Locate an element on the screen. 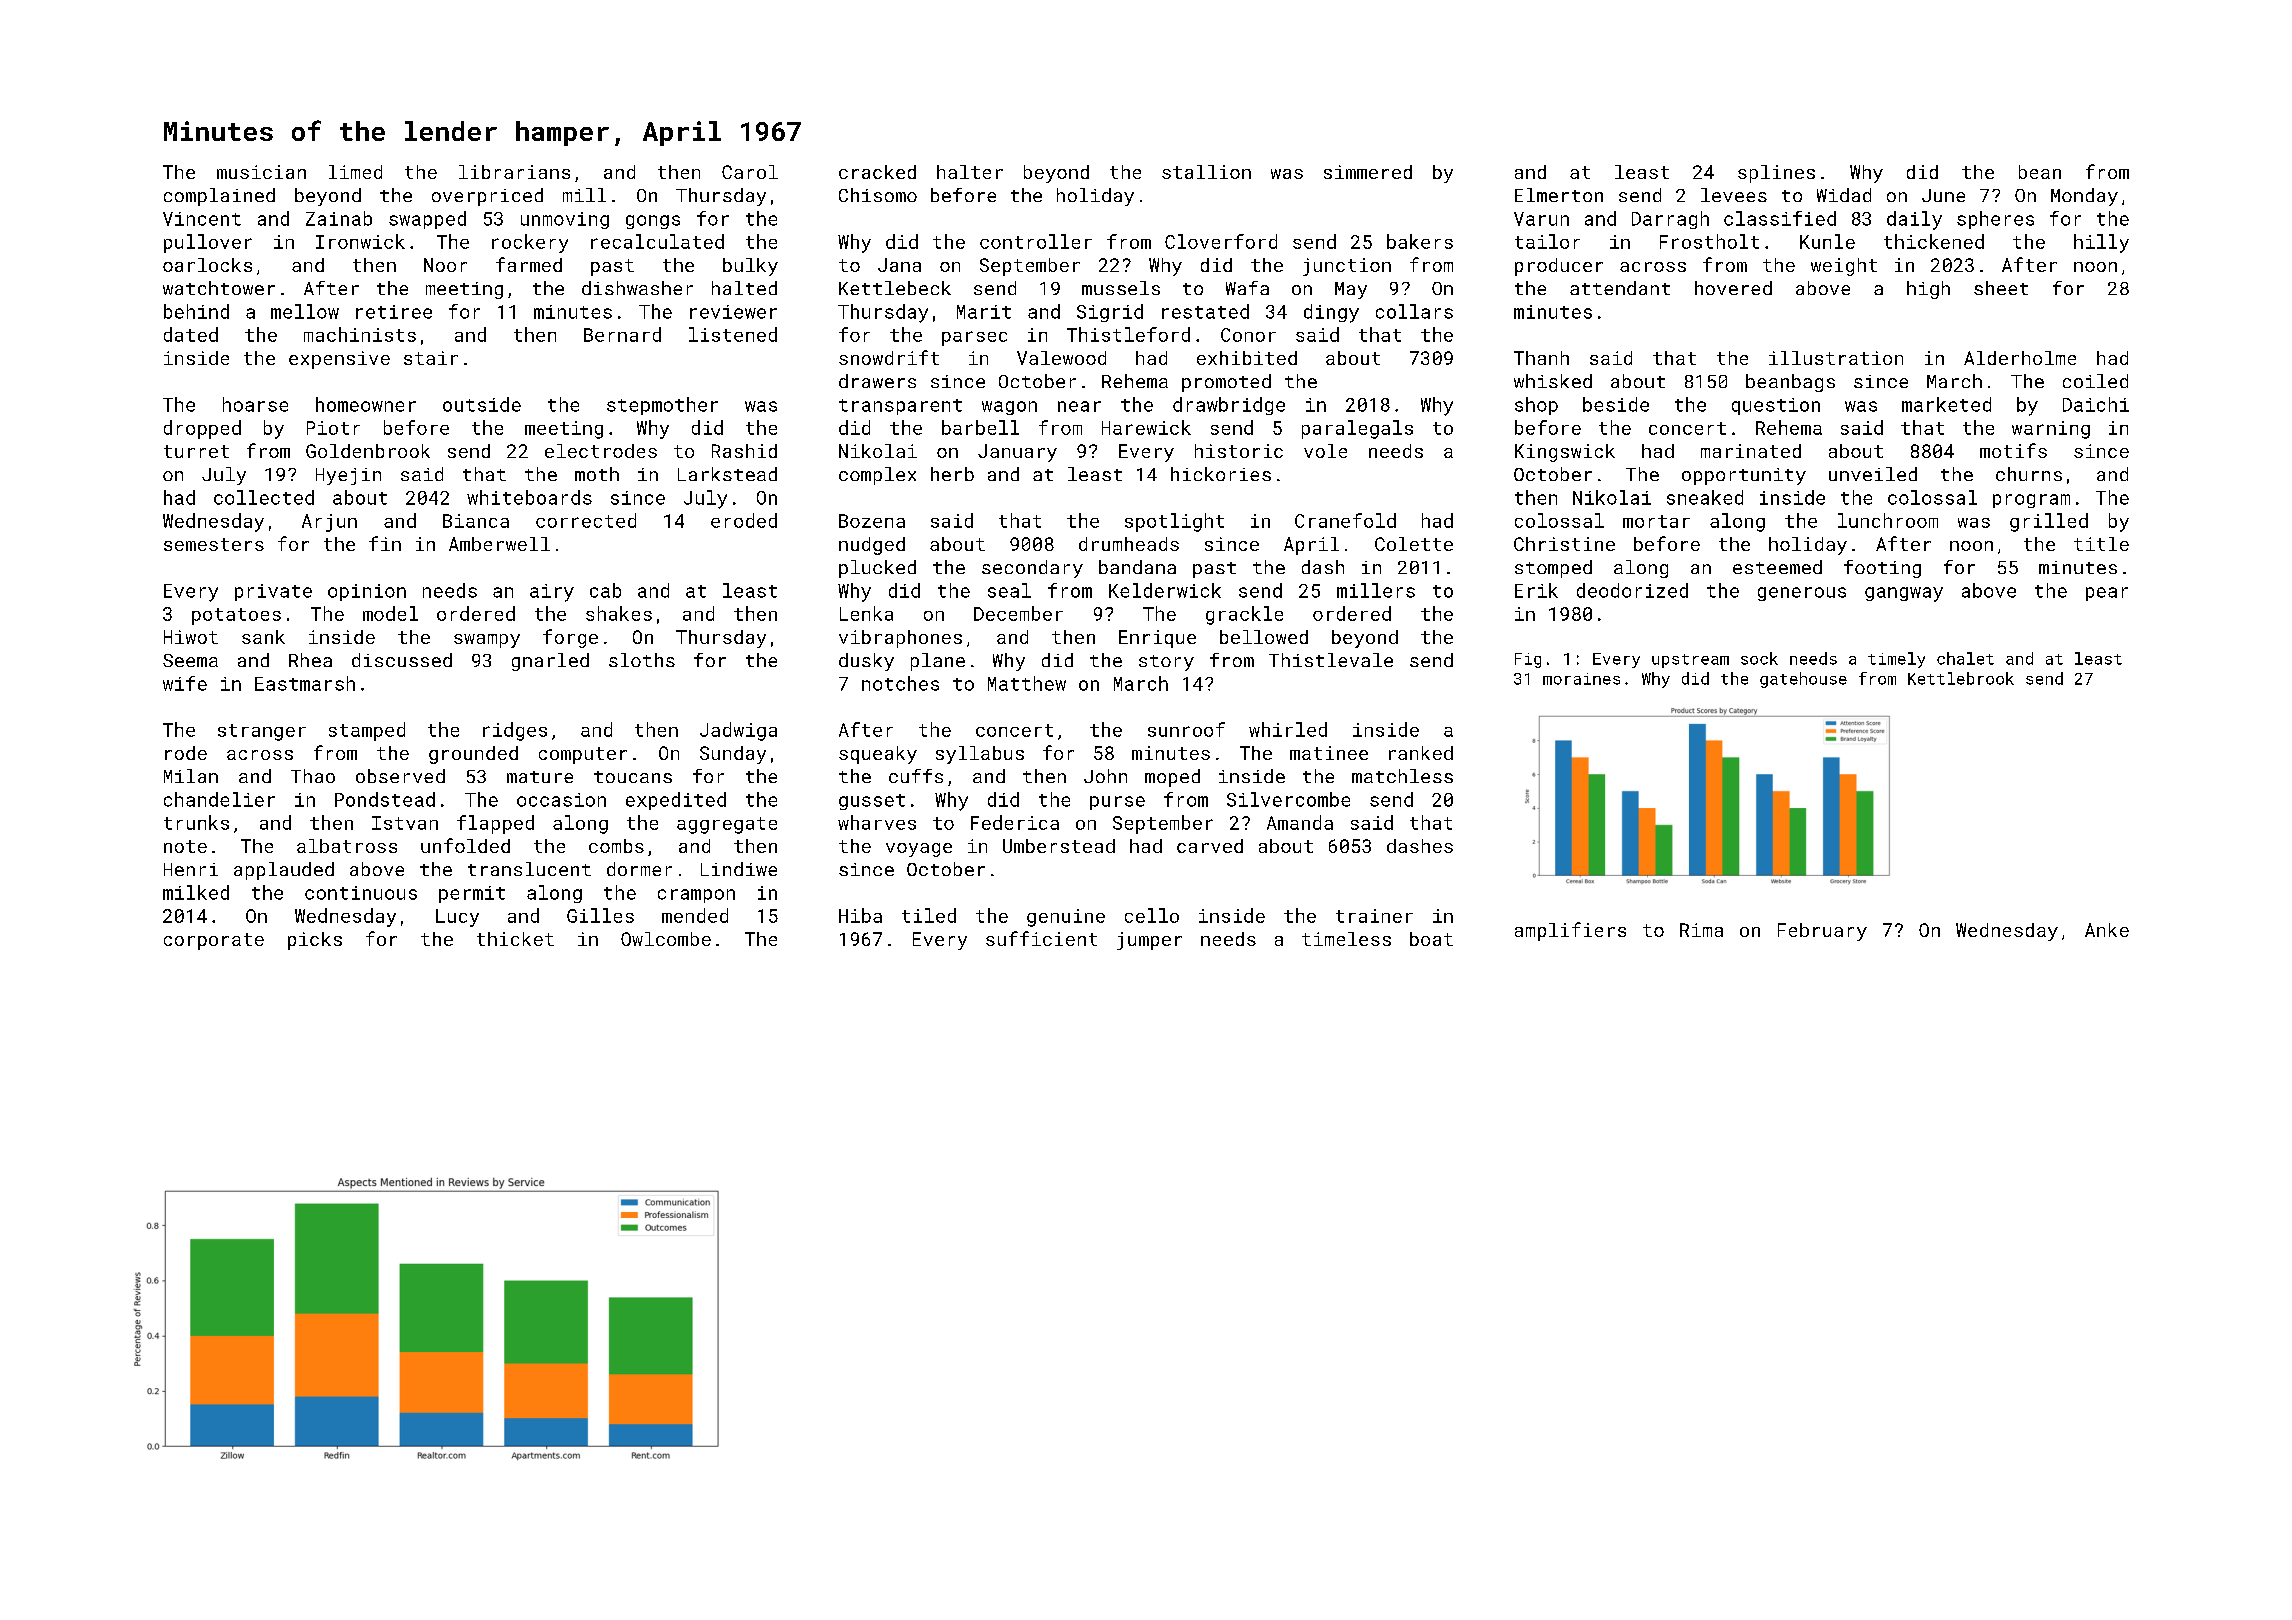 The width and height of the screenshot is (2292, 1620). moraines is located at coordinates (1581, 679).
